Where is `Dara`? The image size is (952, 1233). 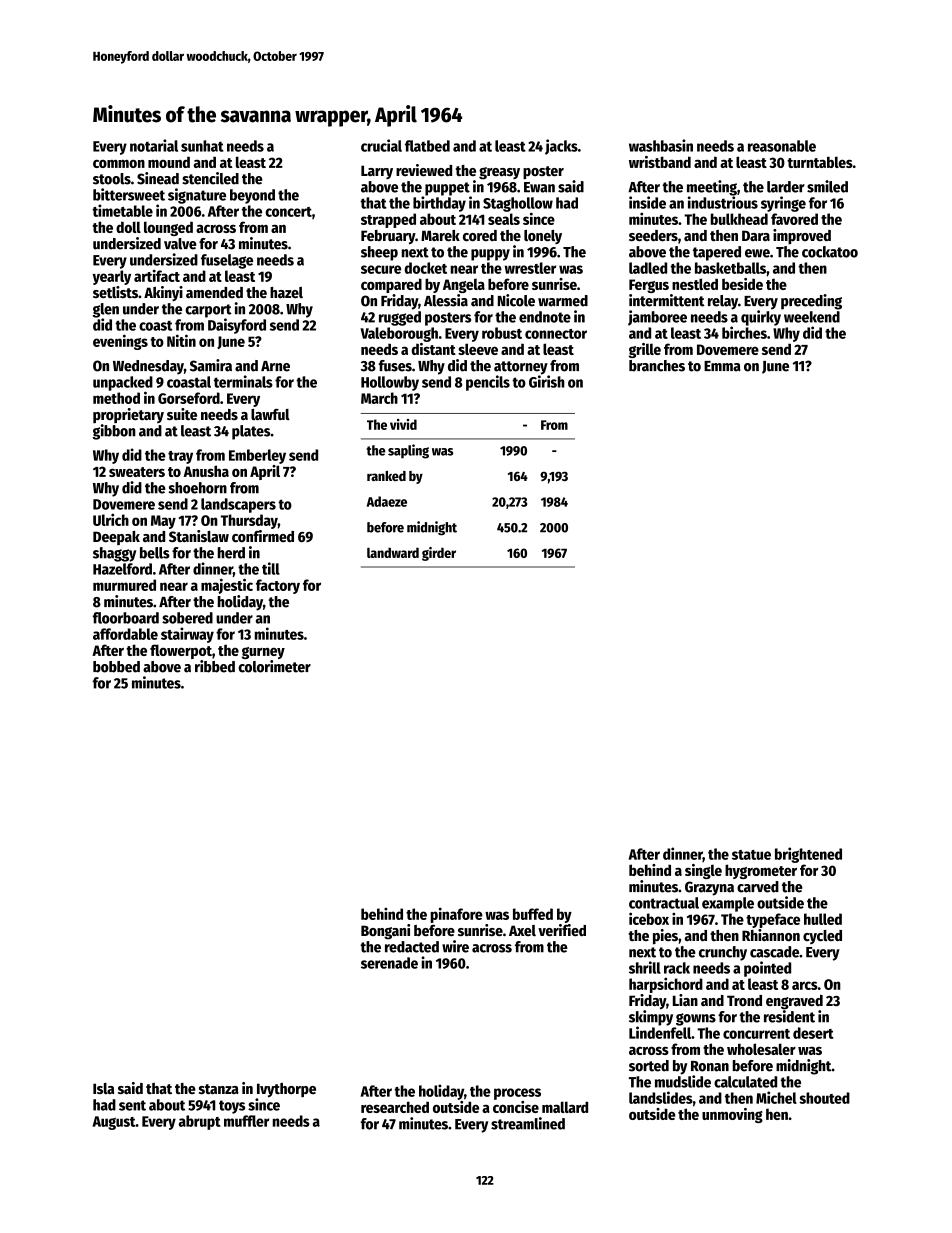
Dara is located at coordinates (756, 235).
